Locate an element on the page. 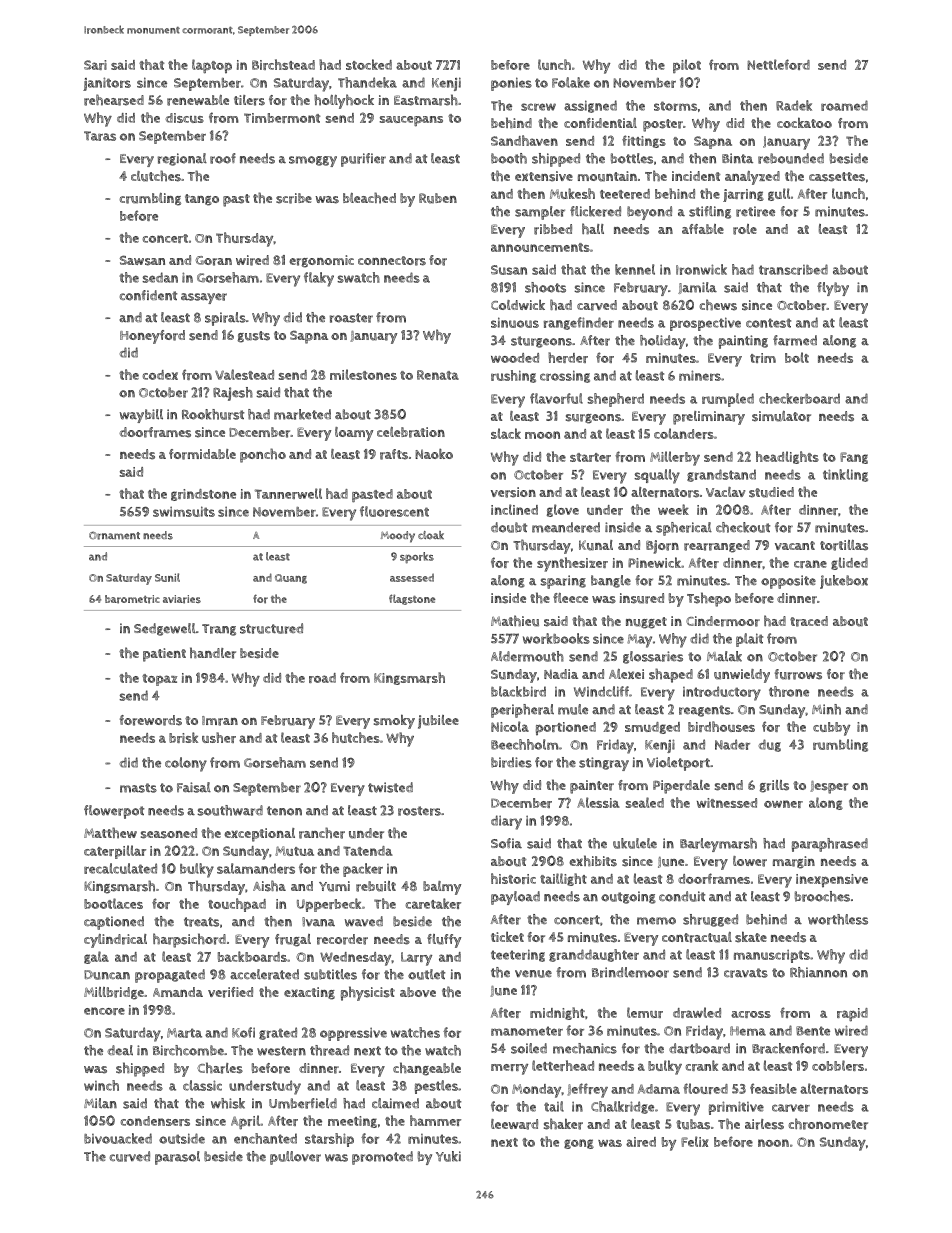  crane is located at coordinates (810, 564).
